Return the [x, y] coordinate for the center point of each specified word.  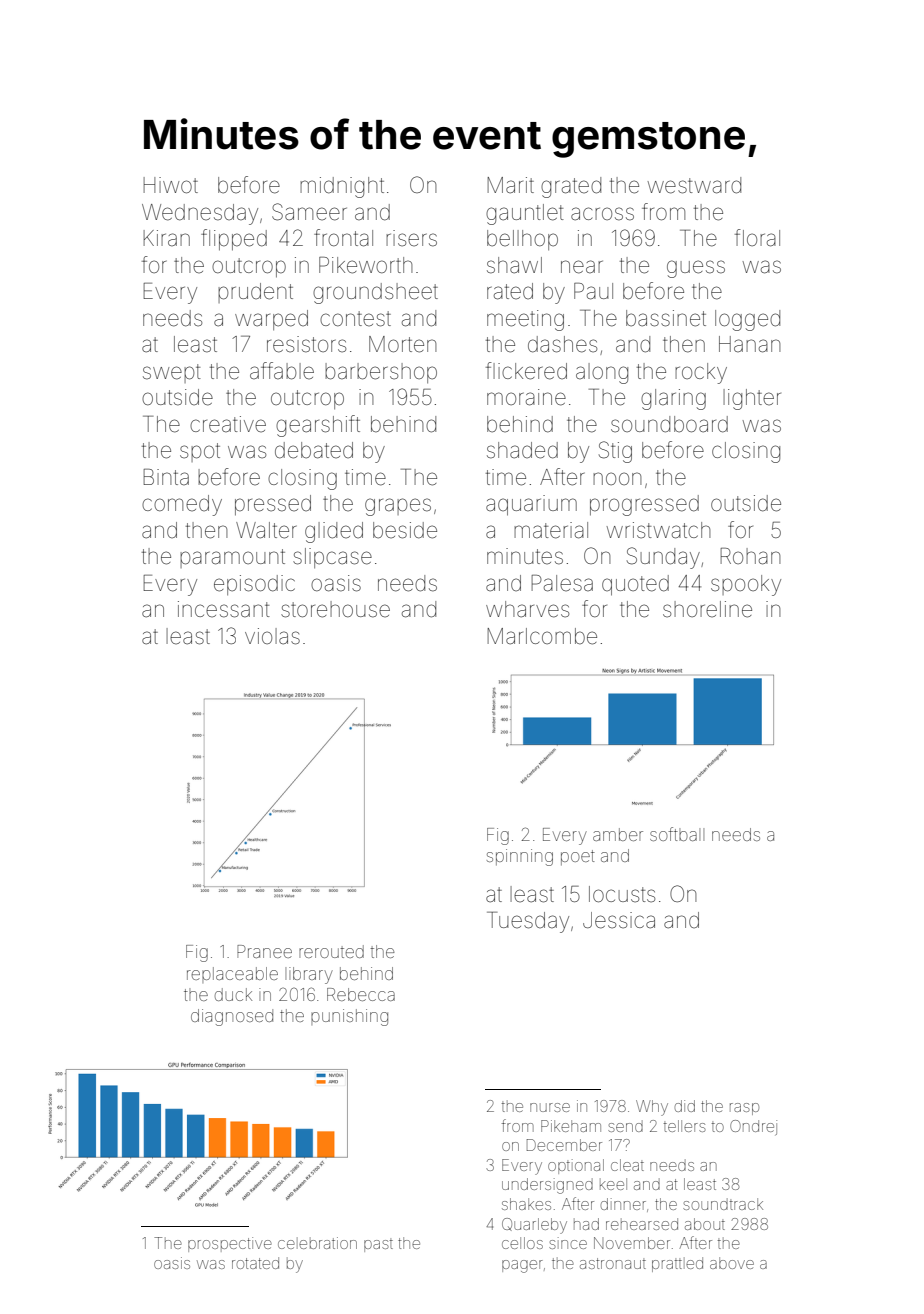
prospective [230, 1244]
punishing [349, 1017]
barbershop [381, 373]
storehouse [335, 609]
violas [272, 636]
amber [618, 834]
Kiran [167, 238]
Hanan [749, 344]
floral [757, 238]
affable [282, 371]
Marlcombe [542, 636]
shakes [526, 1204]
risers [411, 238]
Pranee [264, 951]
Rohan [750, 556]
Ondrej [753, 1127]
